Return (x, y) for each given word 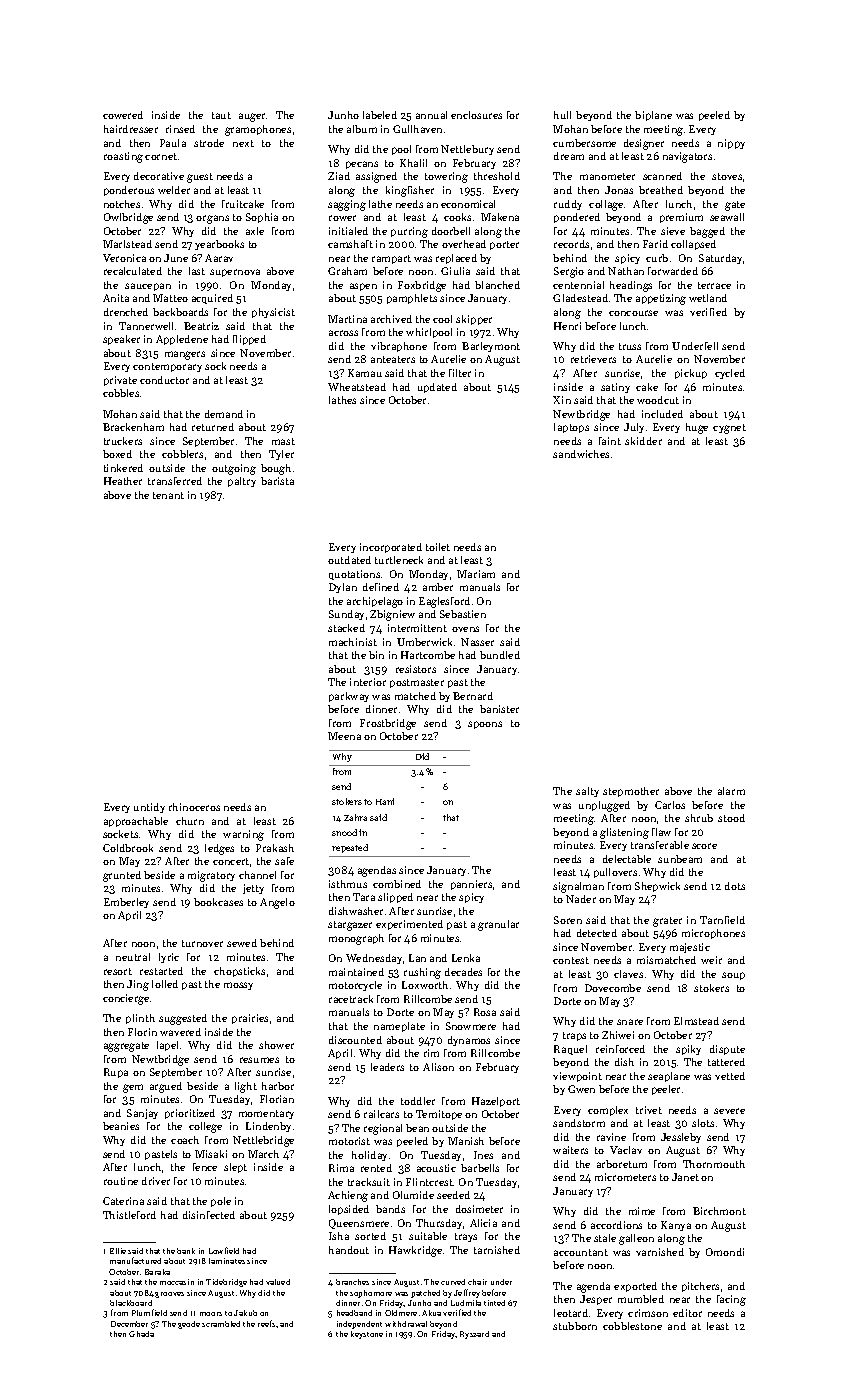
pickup (691, 374)
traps (574, 1036)
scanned (662, 176)
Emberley (126, 903)
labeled (380, 115)
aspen (363, 287)
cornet (161, 156)
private (120, 381)
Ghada (141, 1334)
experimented (409, 925)
